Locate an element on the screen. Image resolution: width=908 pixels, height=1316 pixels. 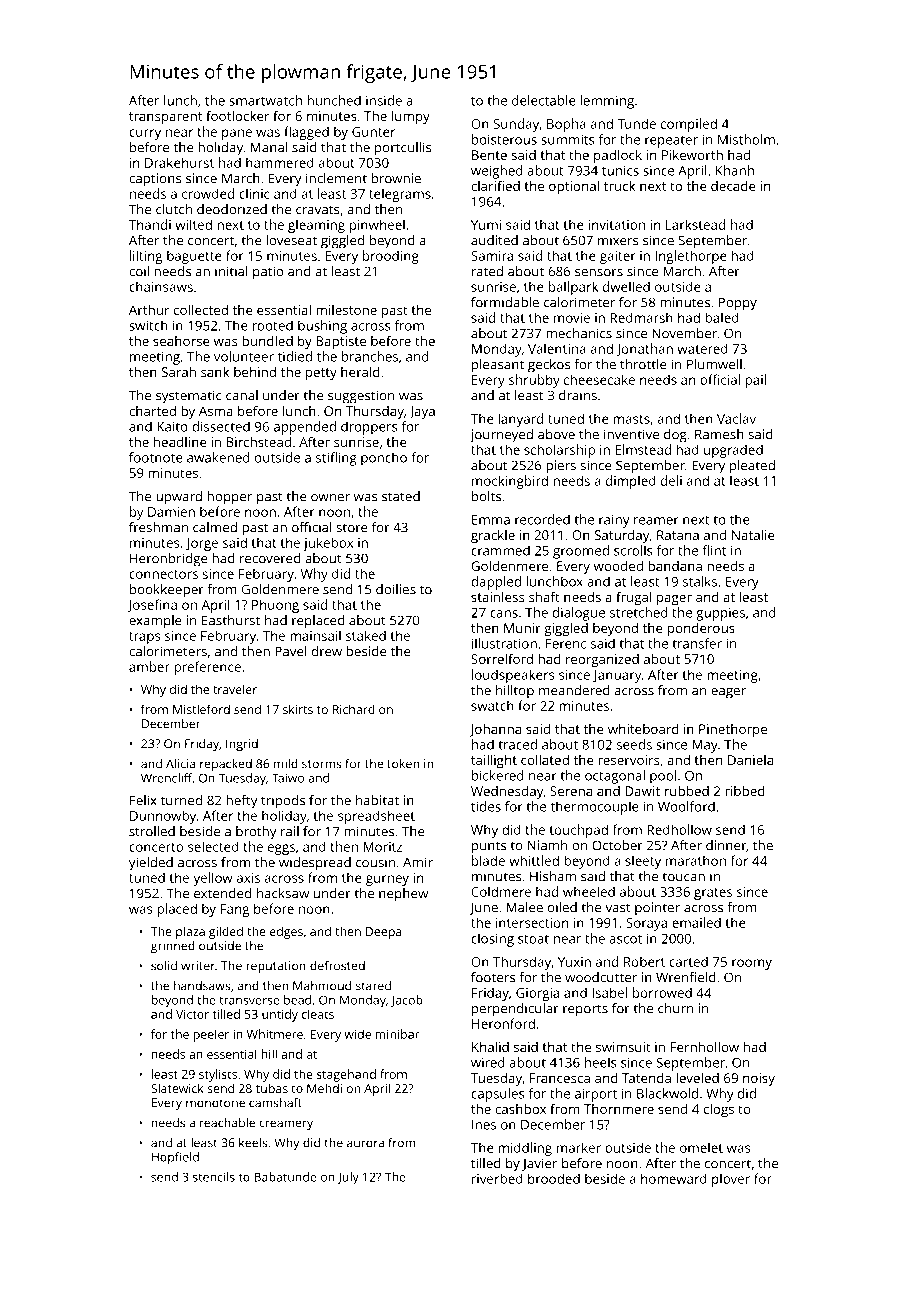
stencils is located at coordinates (214, 1177).
